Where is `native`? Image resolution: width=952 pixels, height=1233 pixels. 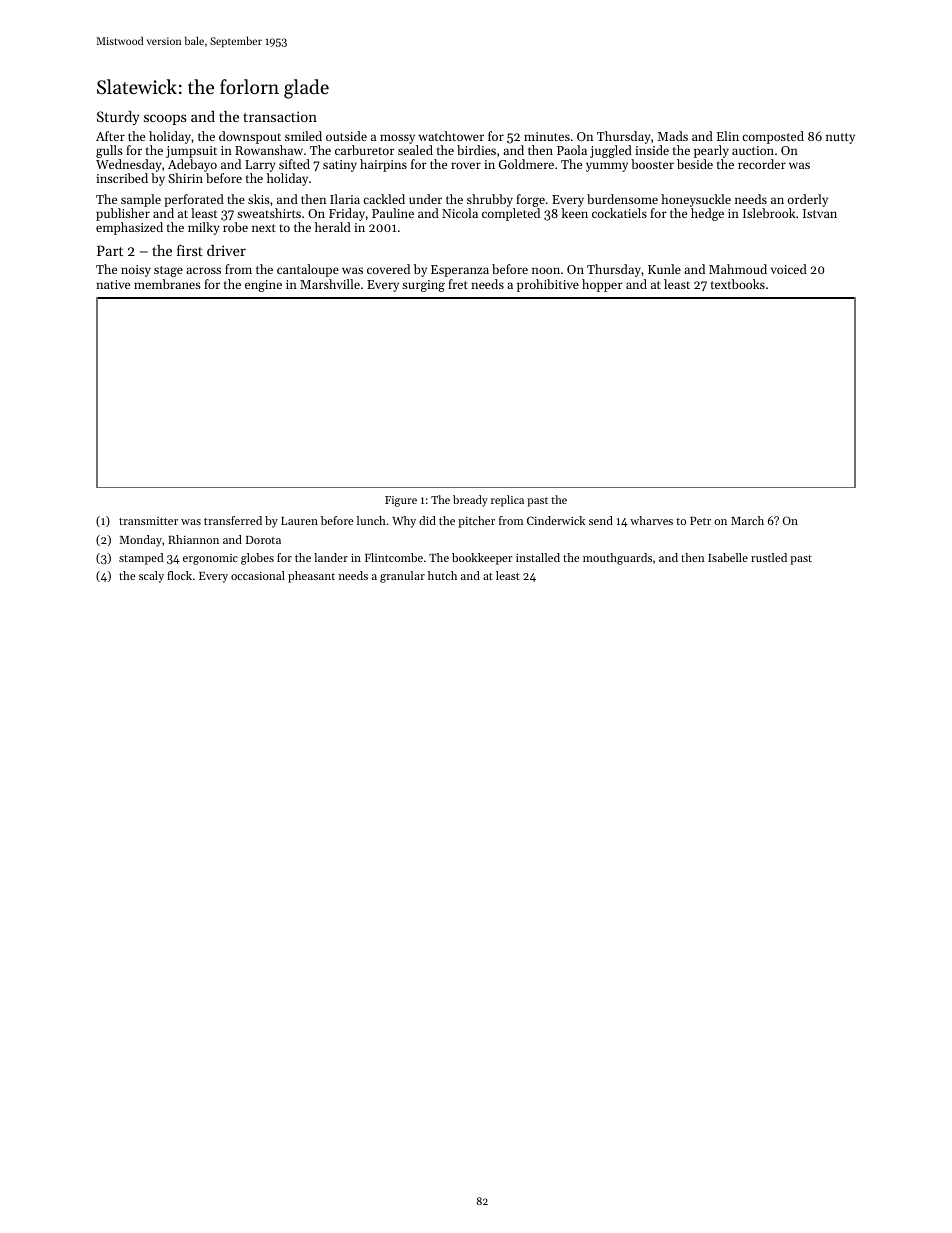
native is located at coordinates (113, 284).
